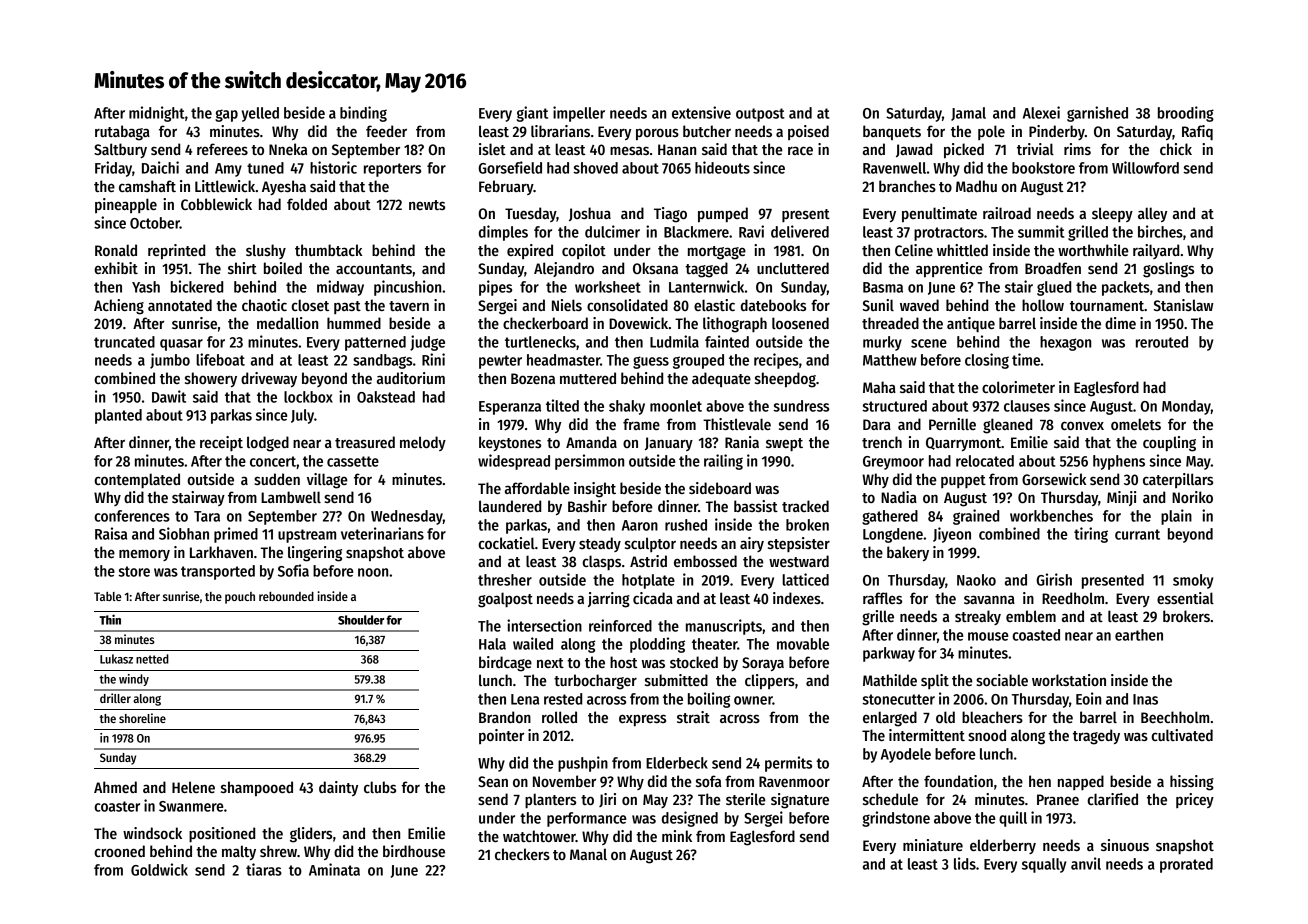  I want to click on clubs, so click(380, 787).
